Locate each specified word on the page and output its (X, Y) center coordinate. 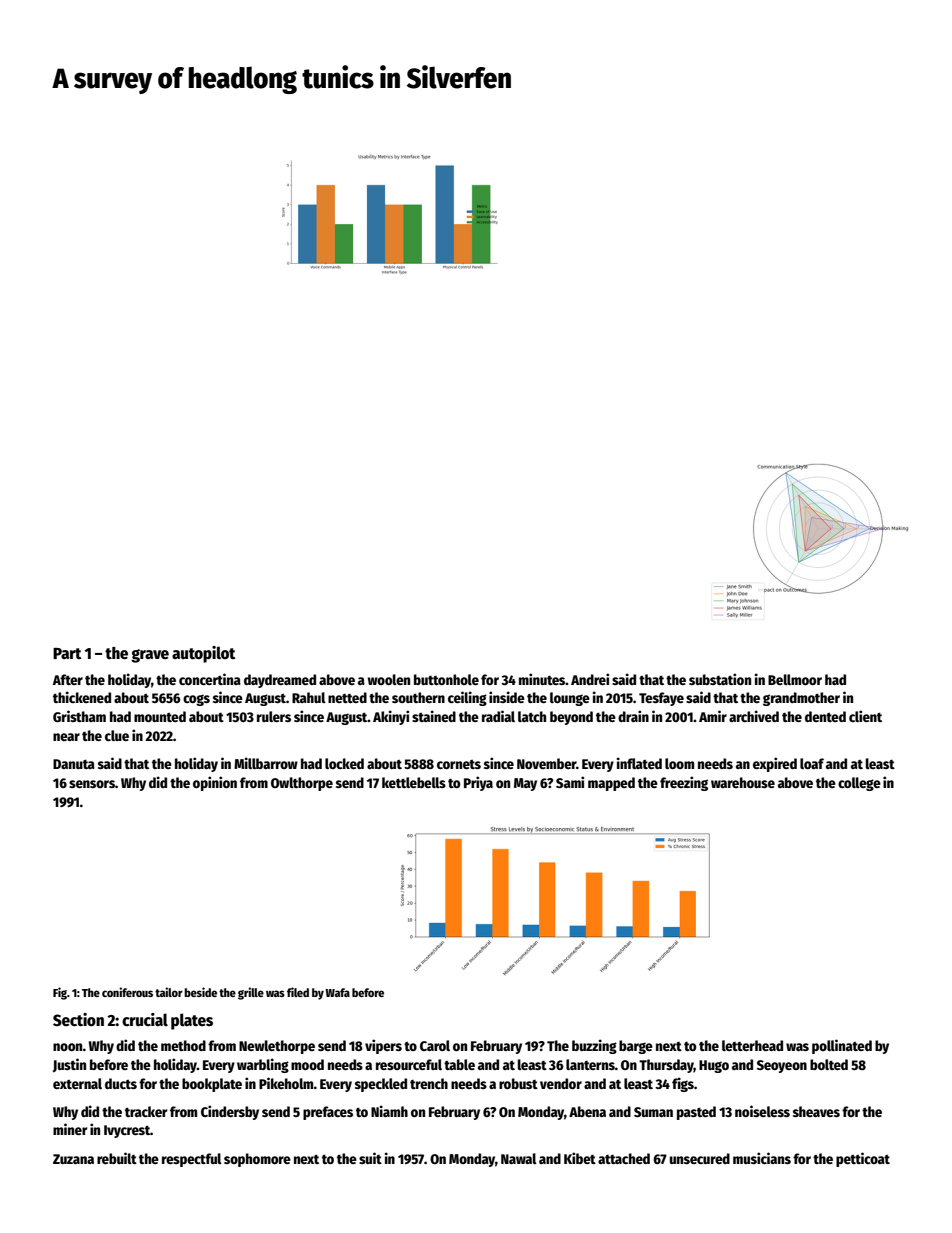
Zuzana (73, 1159)
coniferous (127, 992)
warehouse (743, 782)
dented (825, 716)
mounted (160, 716)
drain (633, 716)
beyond (571, 718)
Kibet (580, 1158)
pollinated (842, 1046)
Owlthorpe (302, 784)
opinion (215, 783)
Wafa (337, 992)
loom (679, 763)
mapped (611, 784)
